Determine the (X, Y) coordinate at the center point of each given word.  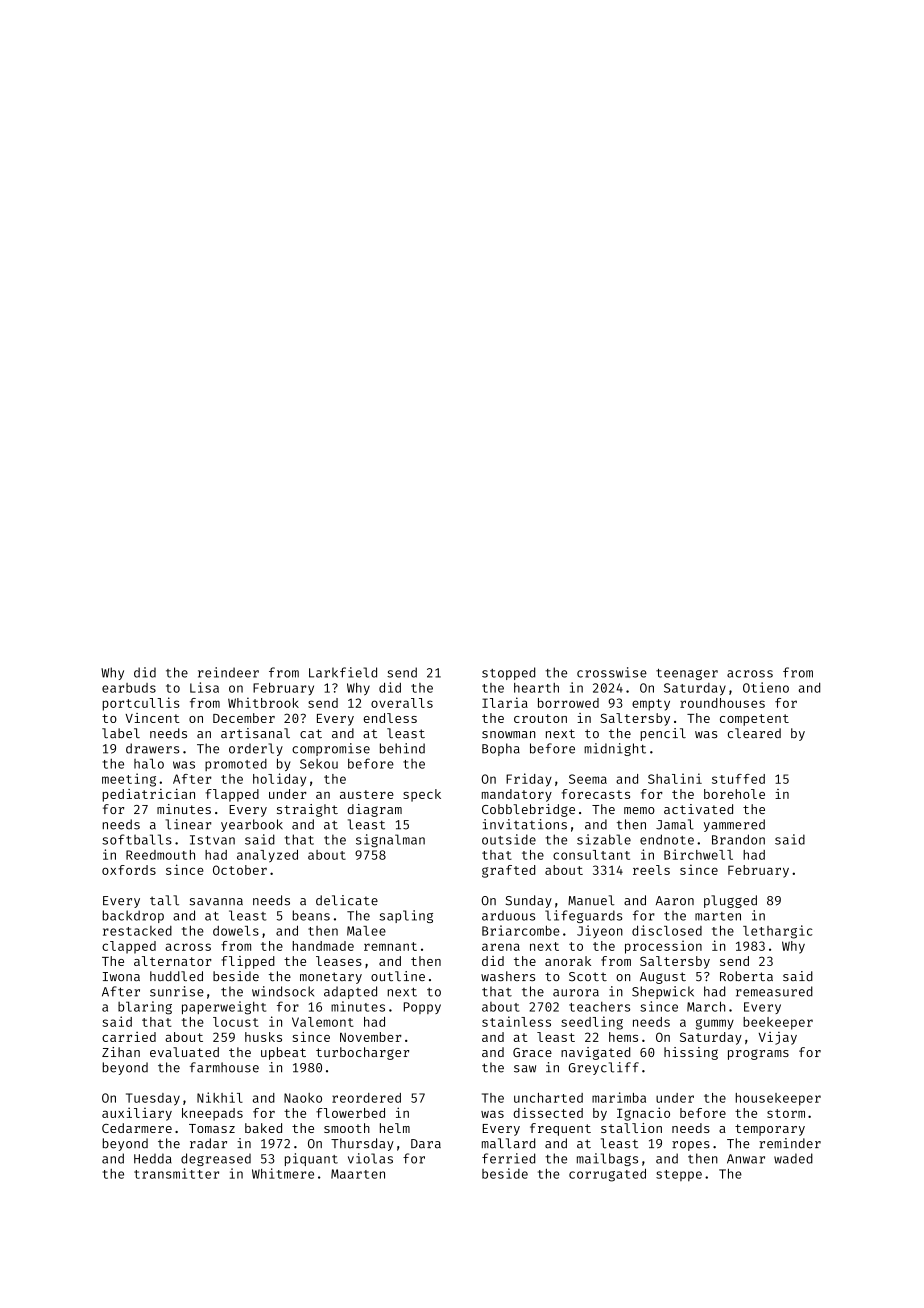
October (240, 870)
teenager (687, 674)
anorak (568, 961)
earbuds (129, 688)
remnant (390, 946)
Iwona (121, 976)
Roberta (746, 976)
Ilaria (505, 702)
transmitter (176, 1173)
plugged (730, 901)
